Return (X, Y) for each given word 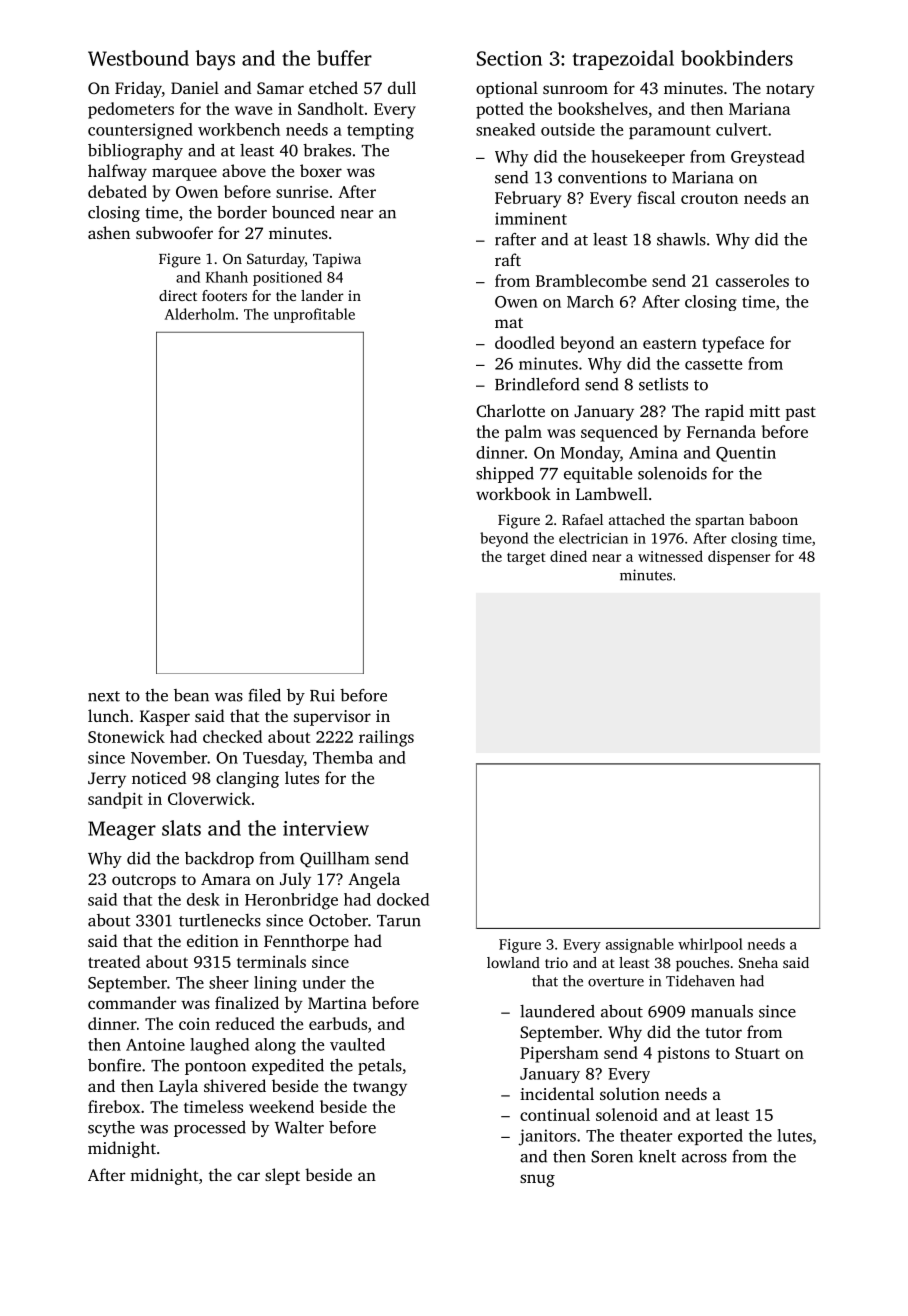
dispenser (739, 557)
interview (326, 828)
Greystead (768, 158)
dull (402, 87)
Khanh (227, 277)
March (590, 301)
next (104, 696)
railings (386, 738)
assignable (640, 945)
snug (537, 1180)
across (704, 1158)
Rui (322, 695)
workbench (239, 129)
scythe (111, 1129)
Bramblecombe (591, 280)
